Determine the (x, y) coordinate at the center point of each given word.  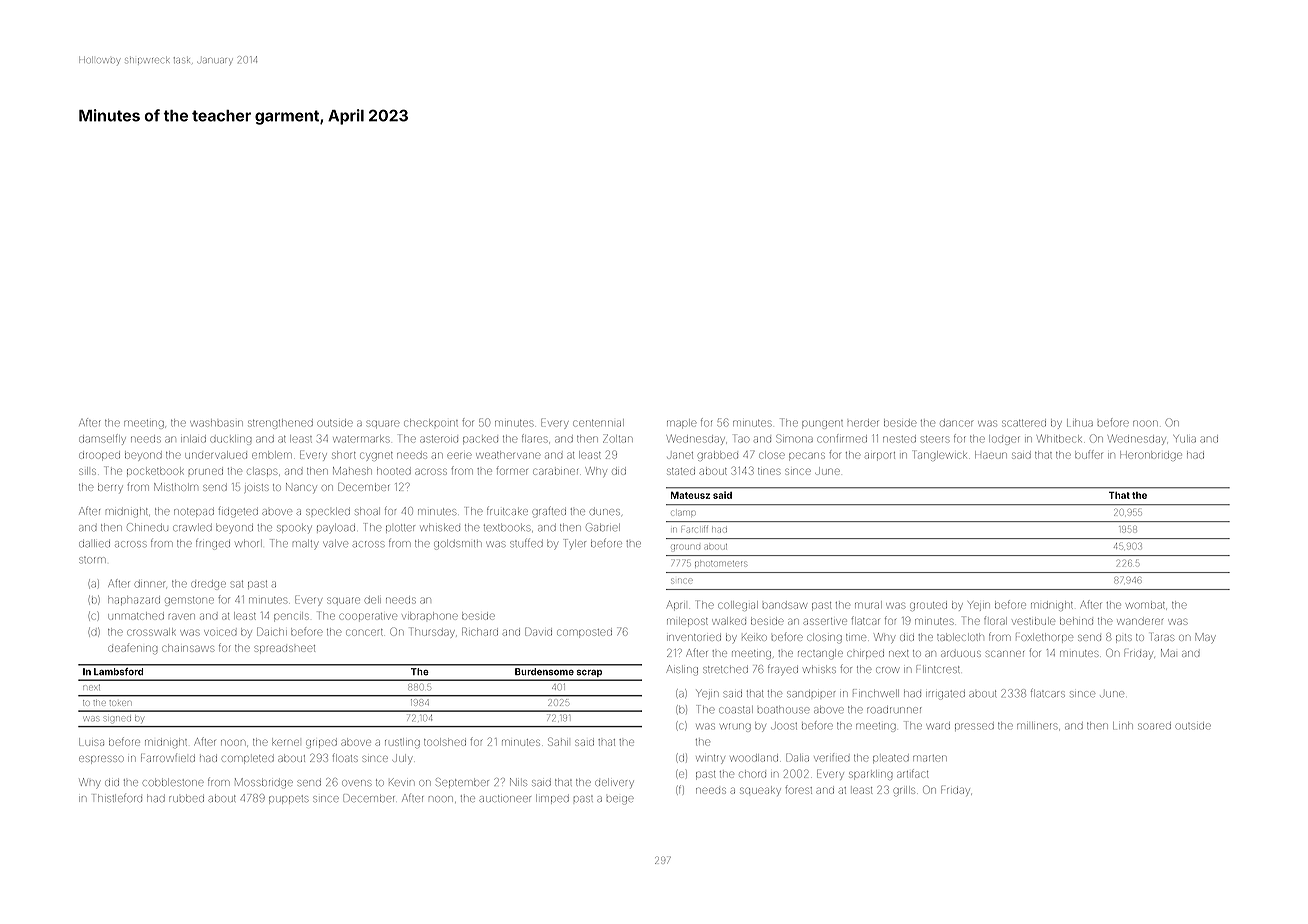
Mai (1168, 653)
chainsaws (188, 648)
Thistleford (117, 798)
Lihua (1080, 423)
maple (681, 423)
